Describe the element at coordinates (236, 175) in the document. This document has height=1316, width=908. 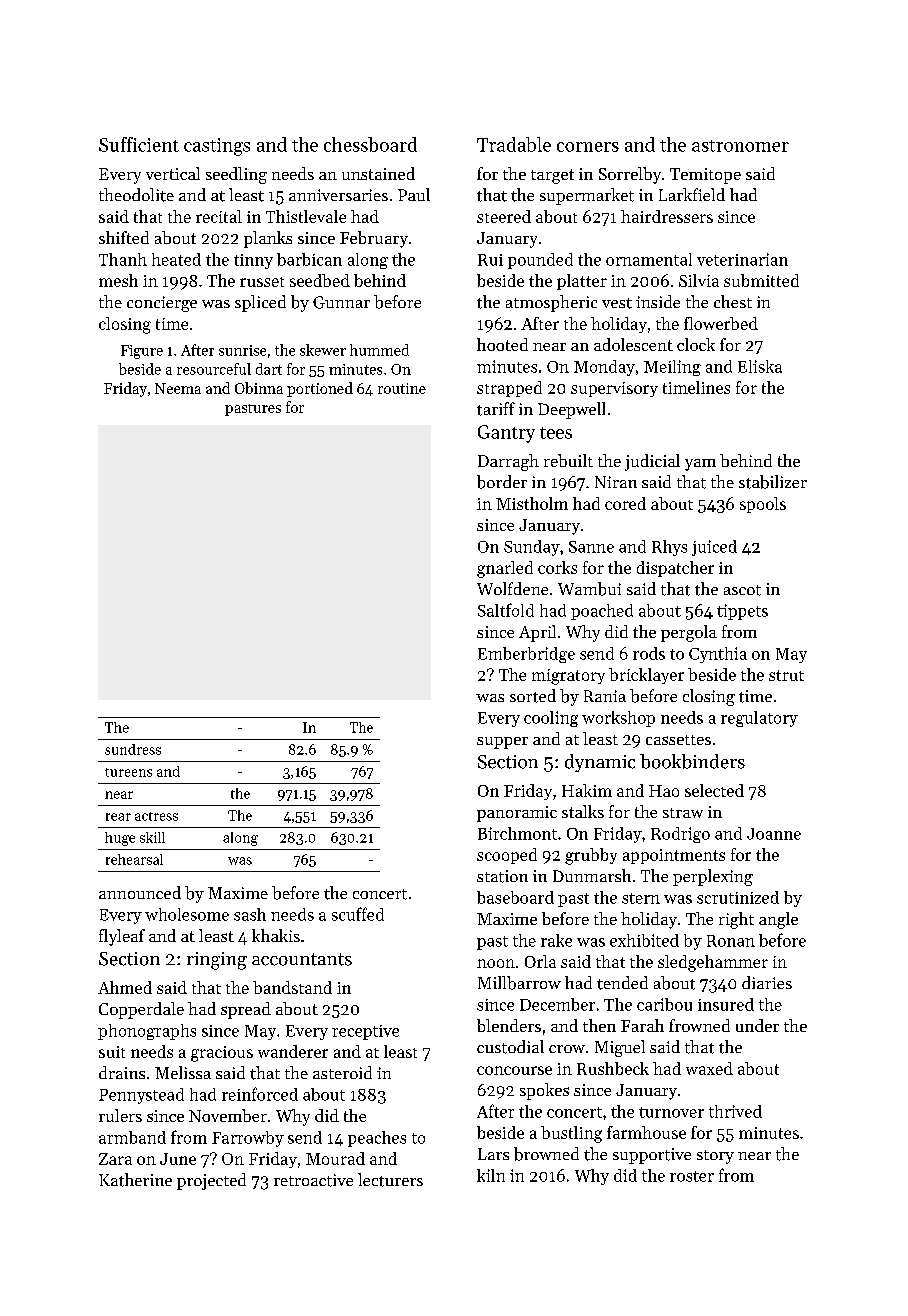
I see `seedling` at that location.
